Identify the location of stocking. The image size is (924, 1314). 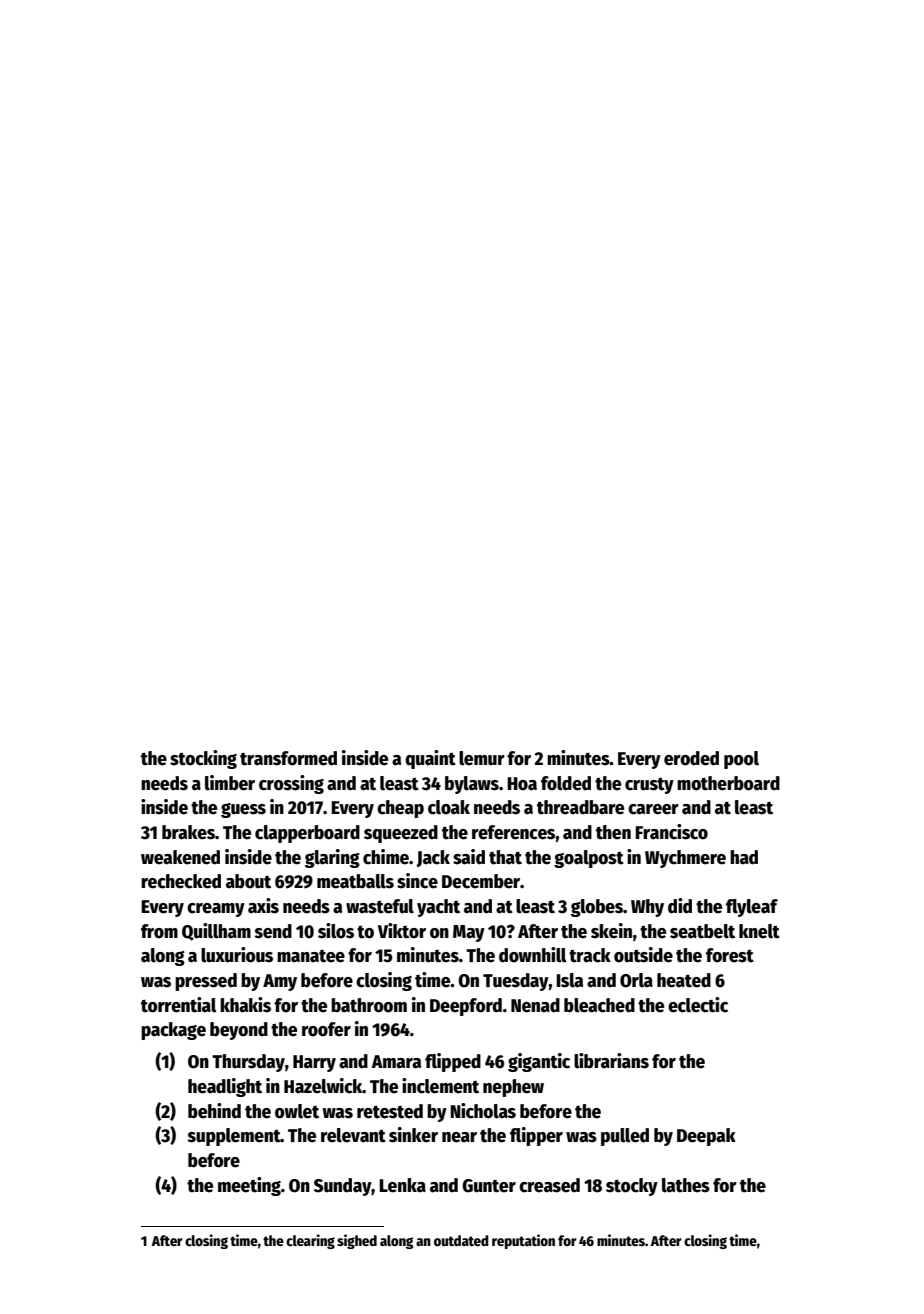
(203, 759).
